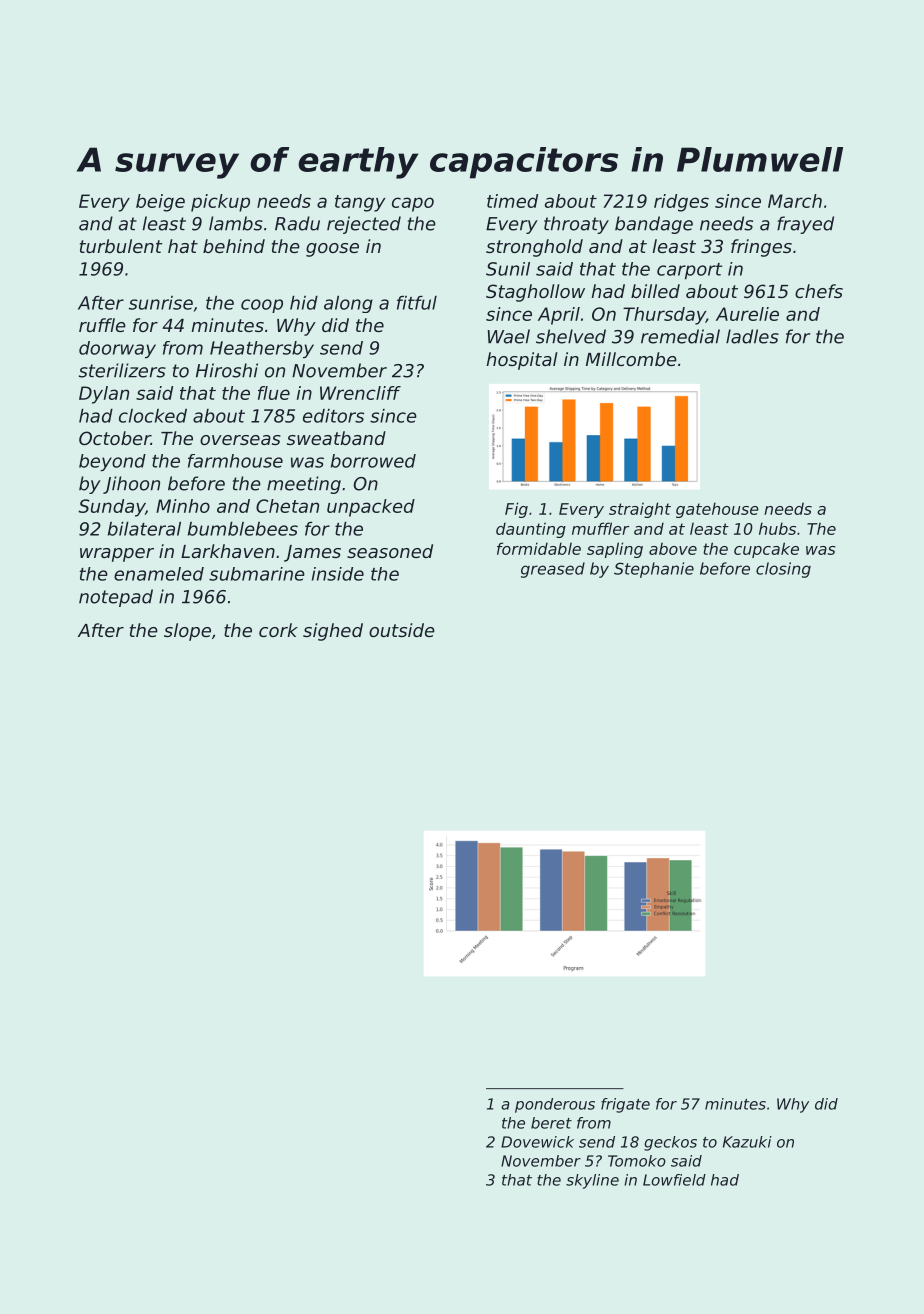 This image has width=924, height=1314. Describe the element at coordinates (278, 630) in the image. I see `cork` at that location.
